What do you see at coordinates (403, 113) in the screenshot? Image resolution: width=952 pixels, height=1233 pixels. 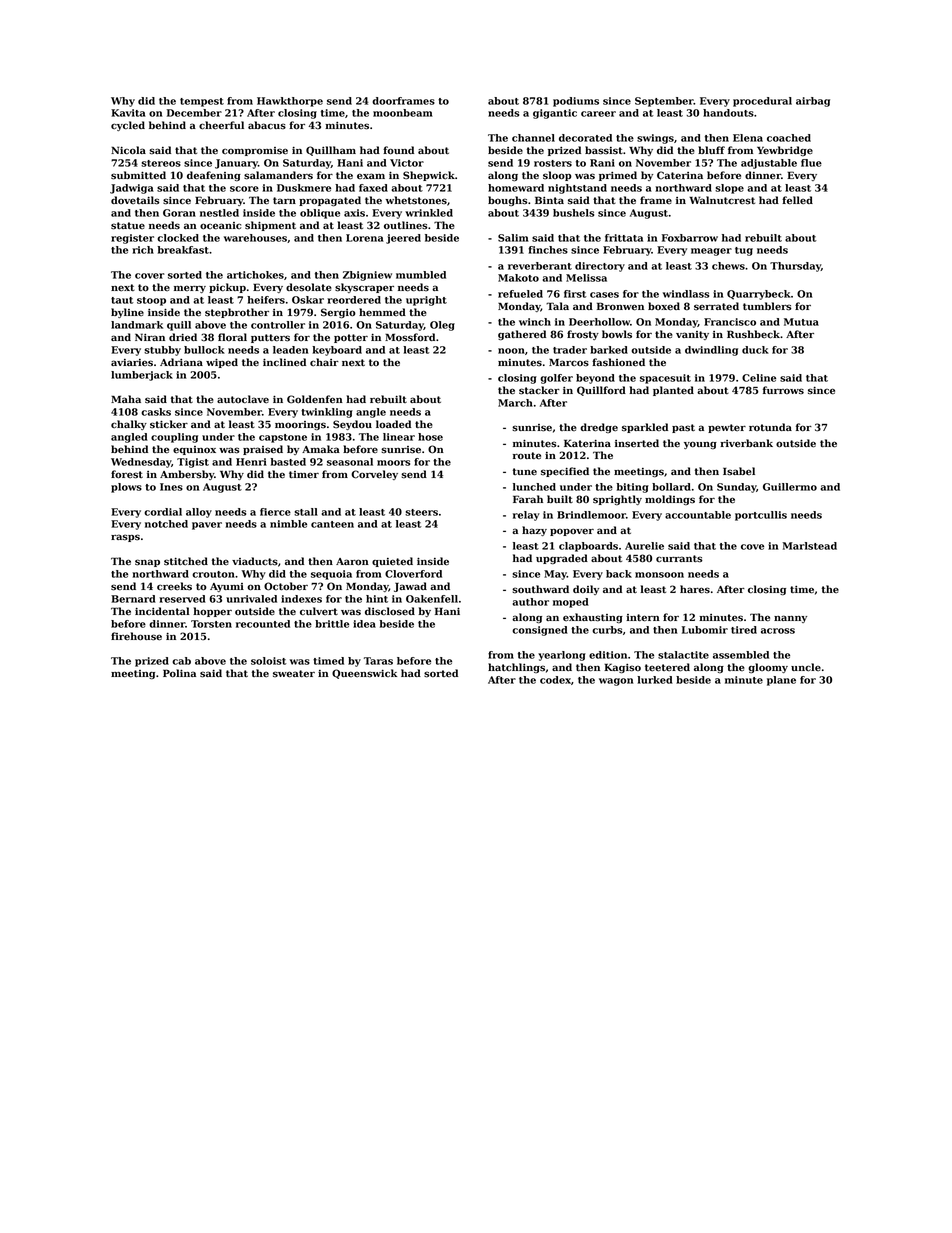 I see `moonbeam` at bounding box center [403, 113].
